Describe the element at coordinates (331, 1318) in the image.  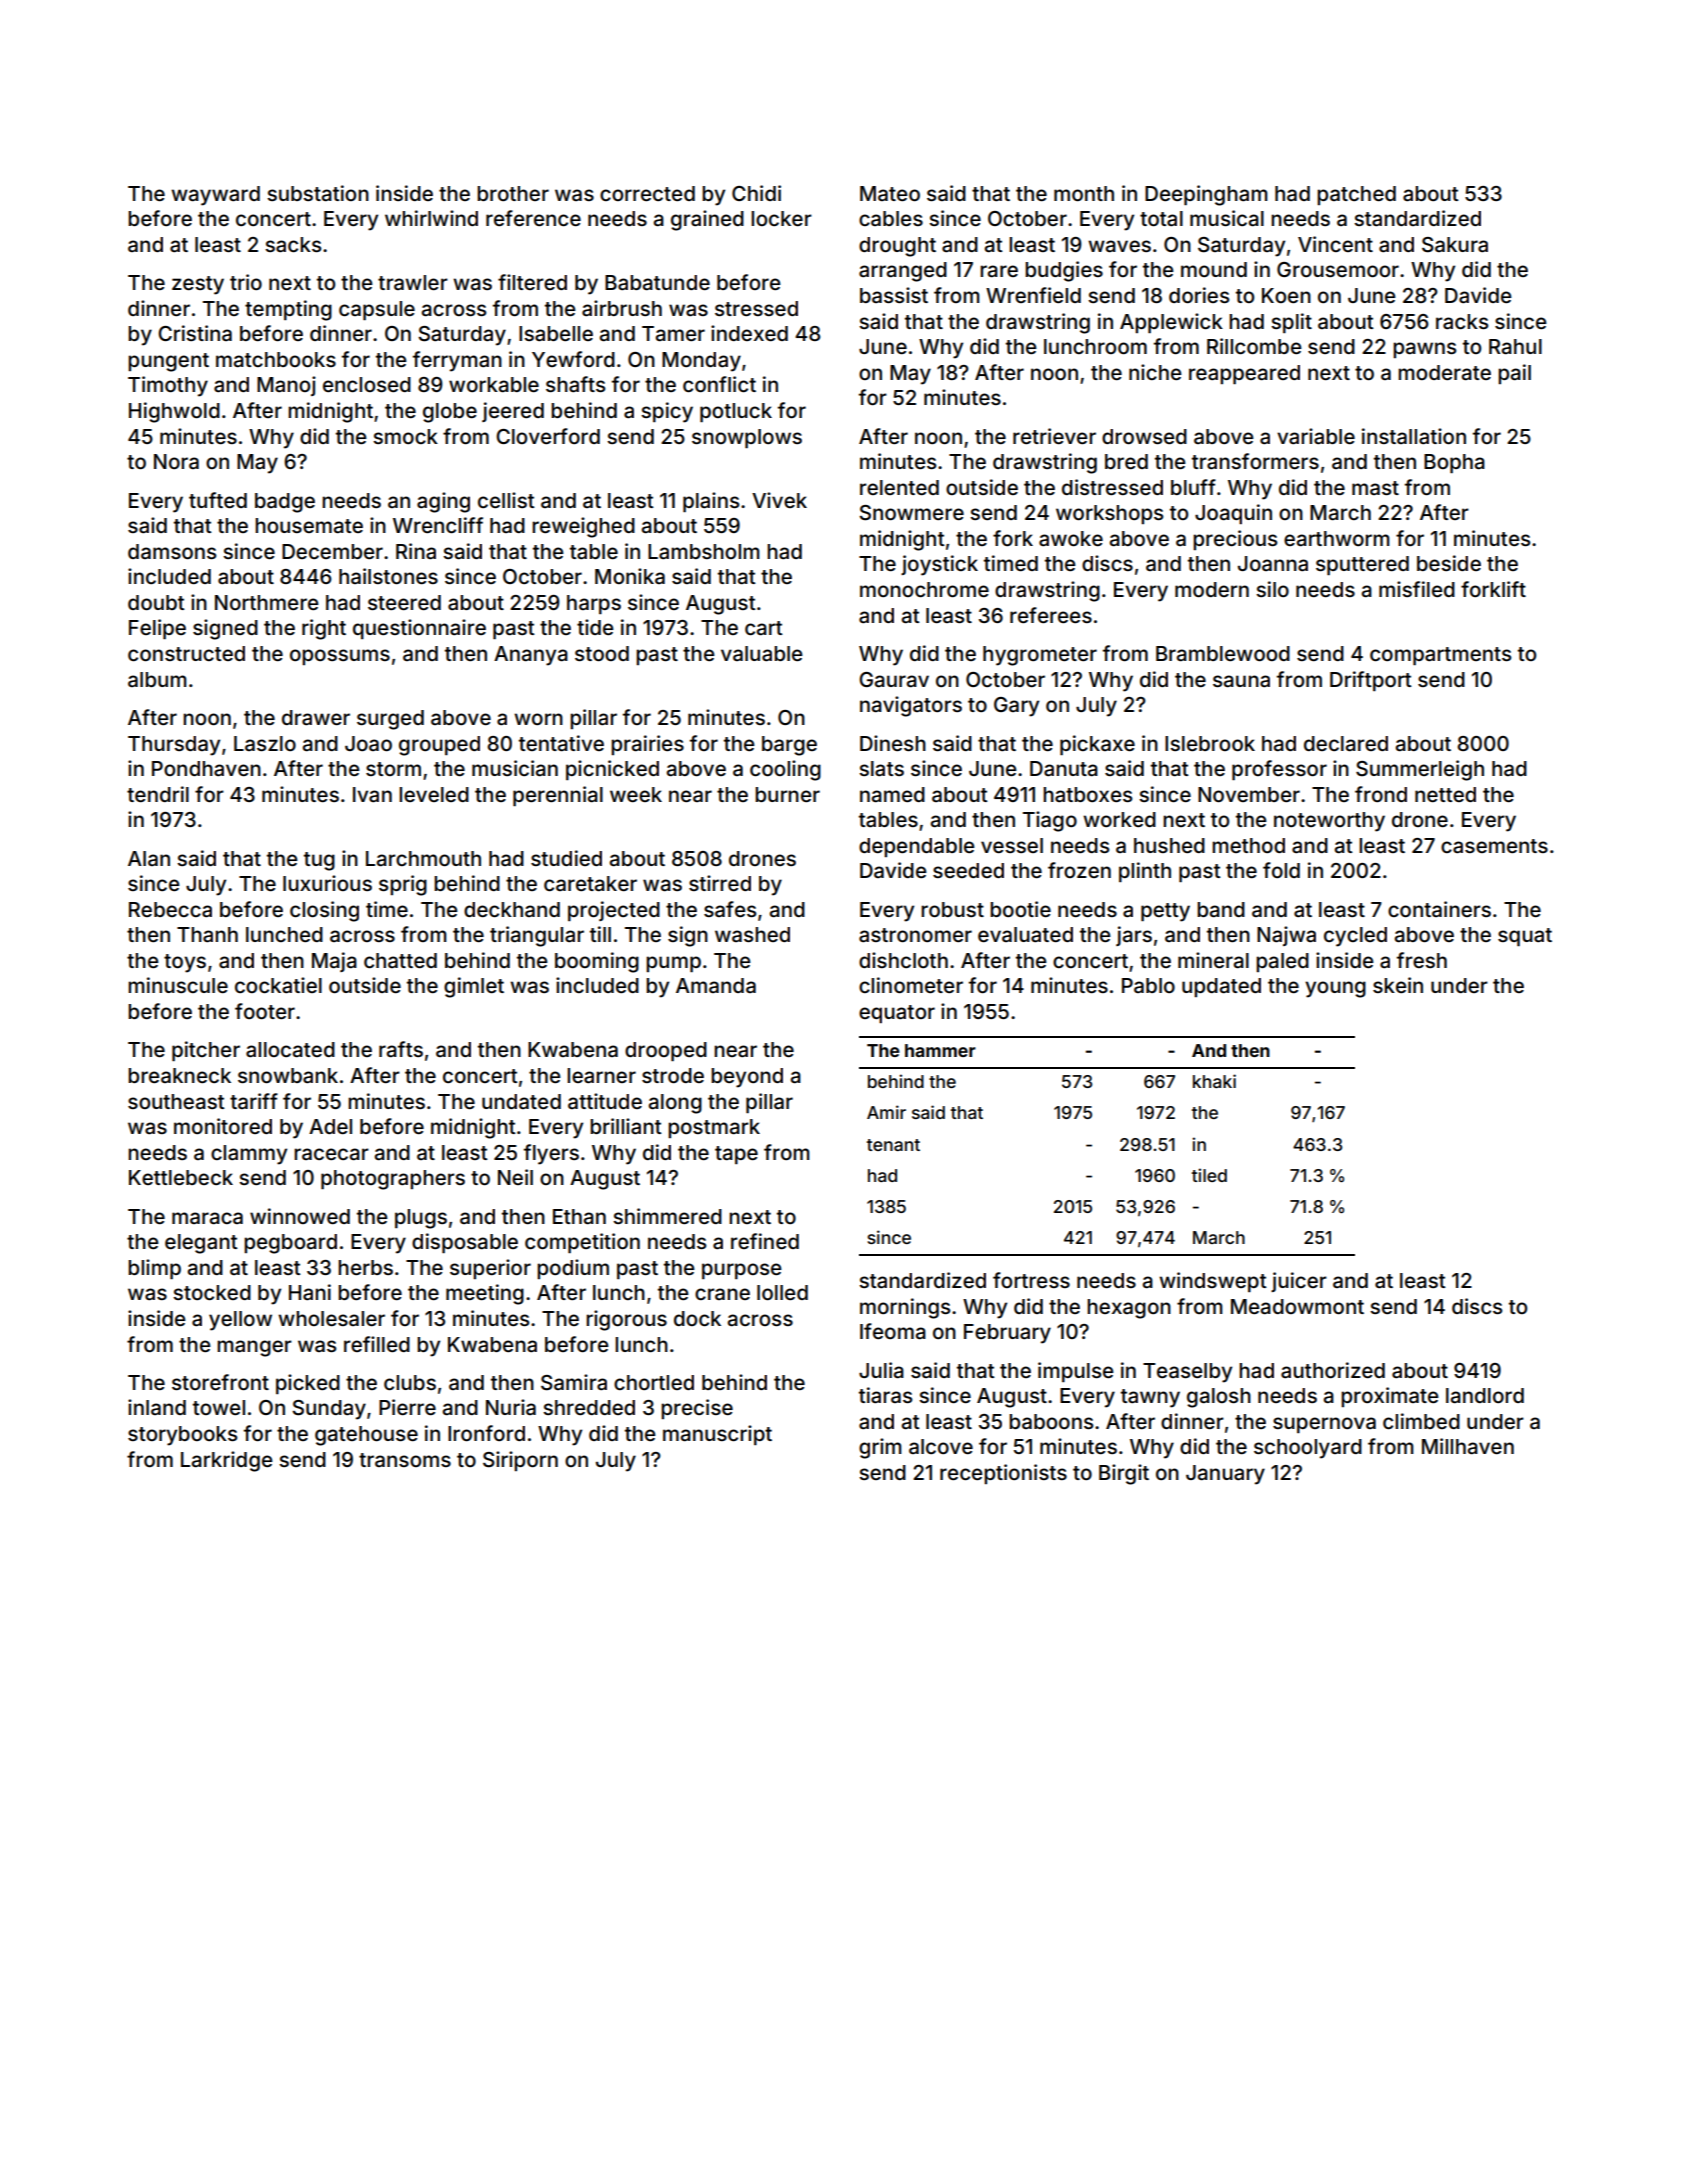
I see `wholesaler` at that location.
